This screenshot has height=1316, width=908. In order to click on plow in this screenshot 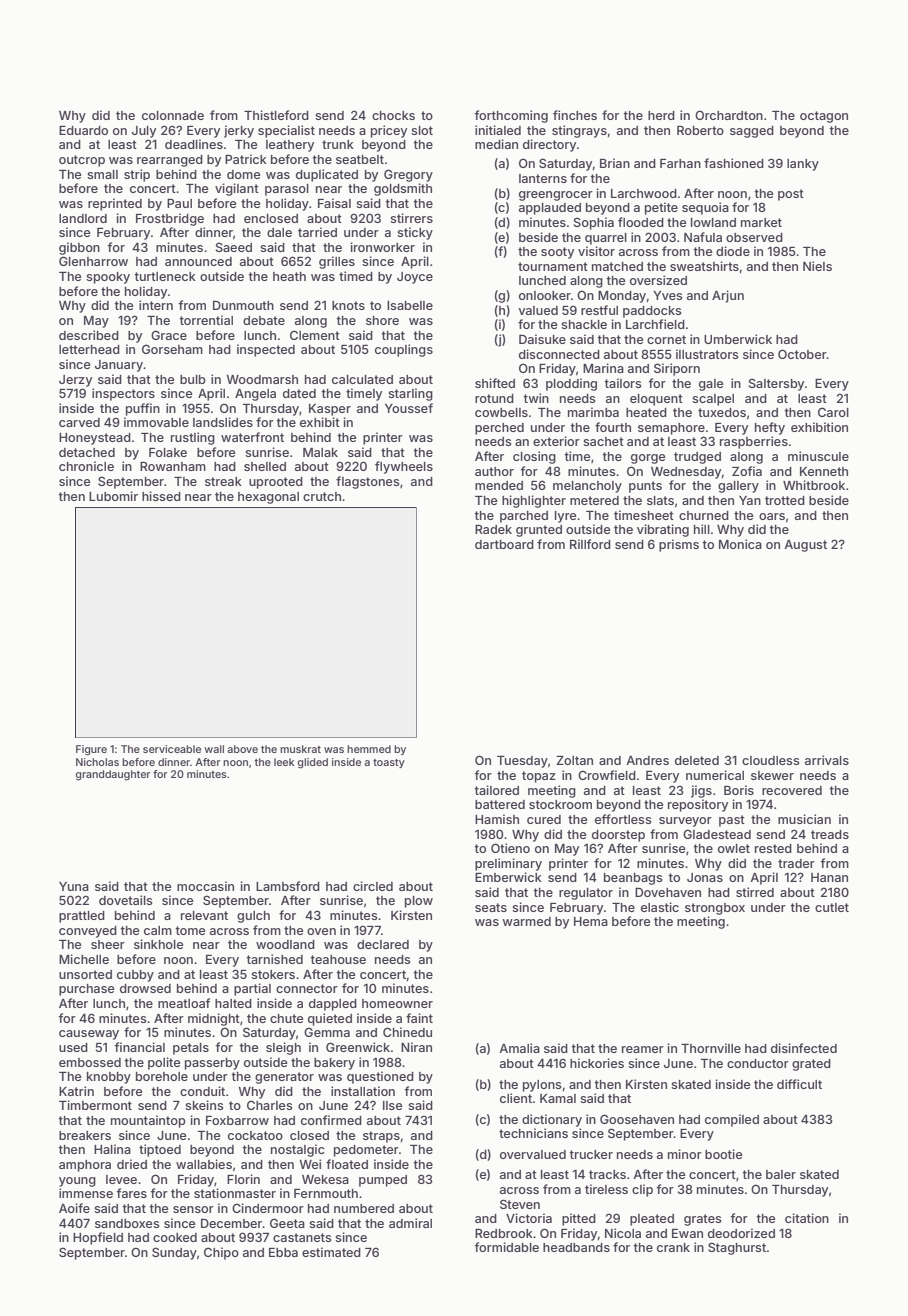, I will do `click(419, 902)`.
